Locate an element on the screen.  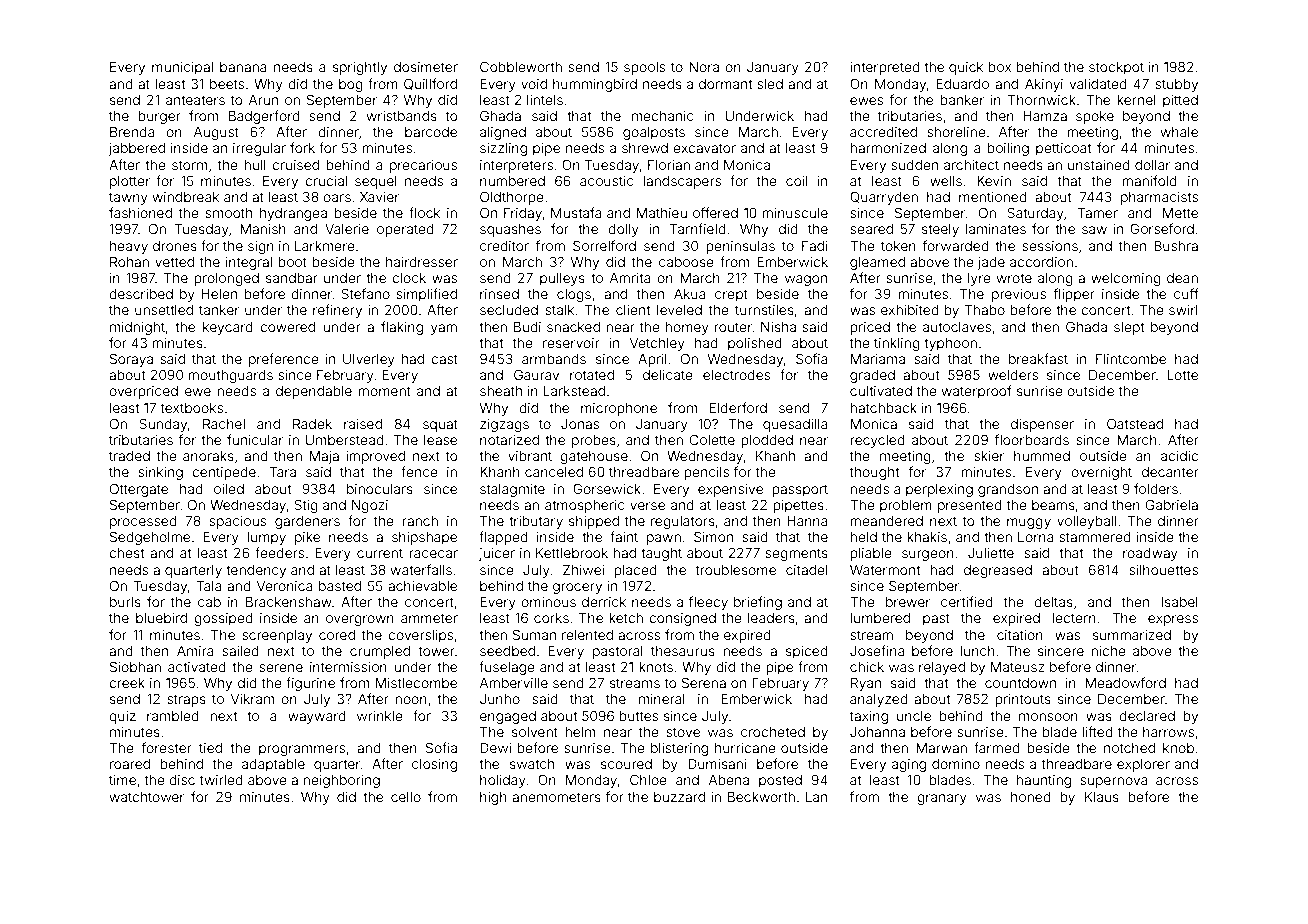
slept is located at coordinates (1129, 328).
